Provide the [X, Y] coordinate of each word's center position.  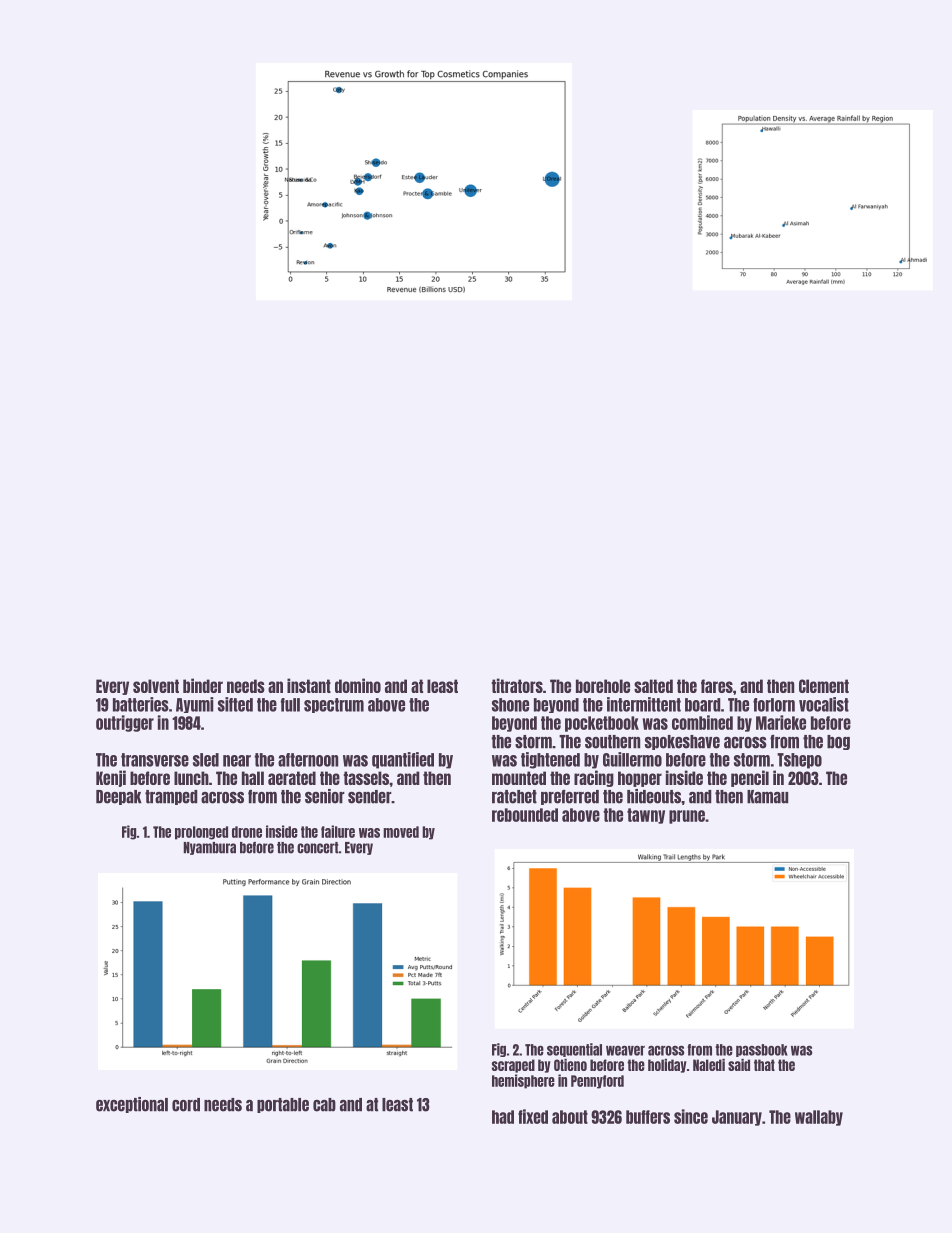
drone [247, 832]
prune [687, 817]
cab [324, 1105]
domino [358, 685]
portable [283, 1105]
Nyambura [210, 848]
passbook [762, 1050]
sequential [574, 1050]
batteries [141, 704]
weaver [625, 1050]
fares [717, 686]
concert [317, 848]
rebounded [525, 815]
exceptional [132, 1105]
